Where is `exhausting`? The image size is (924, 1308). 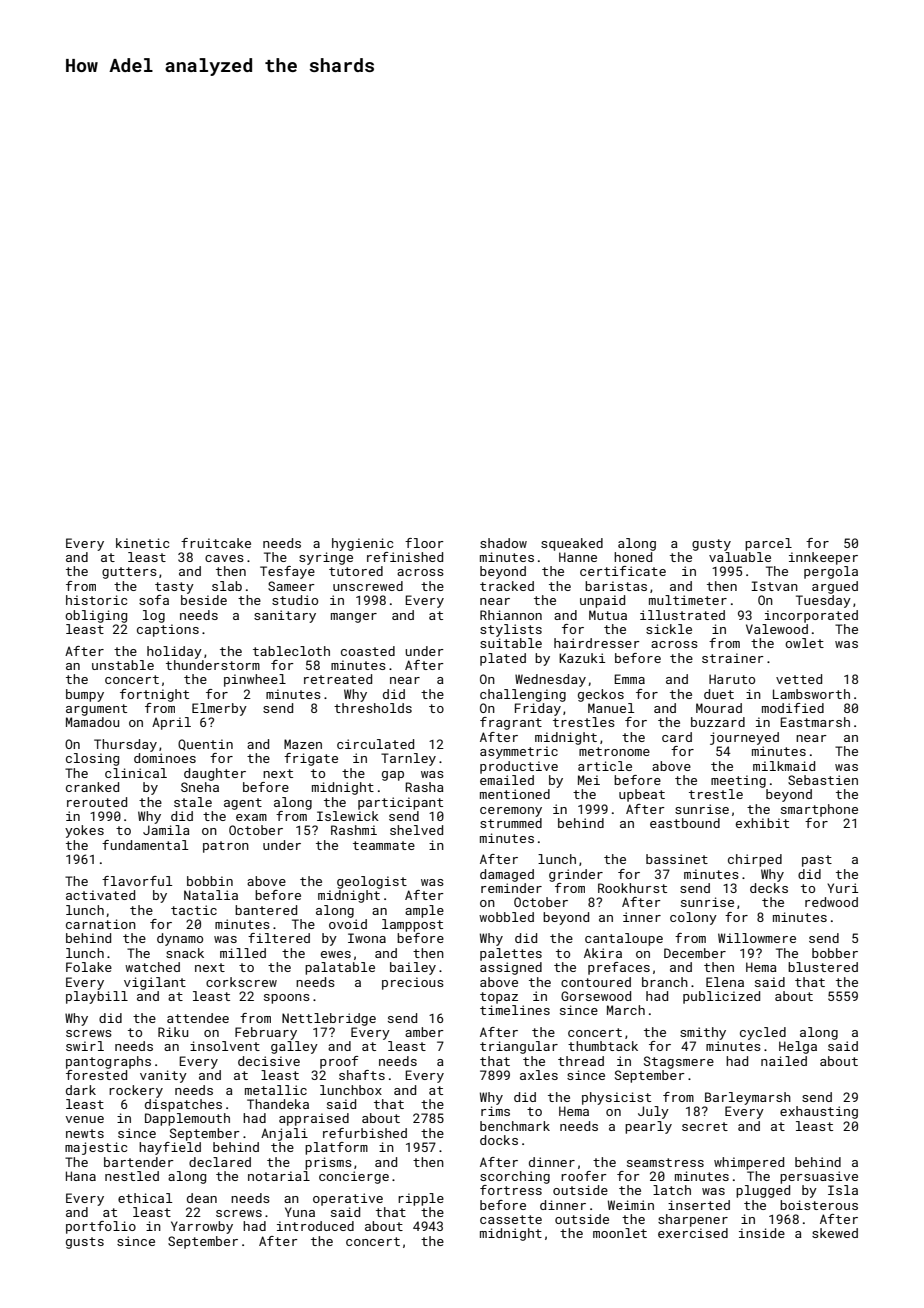
exhausting is located at coordinates (819, 1112).
